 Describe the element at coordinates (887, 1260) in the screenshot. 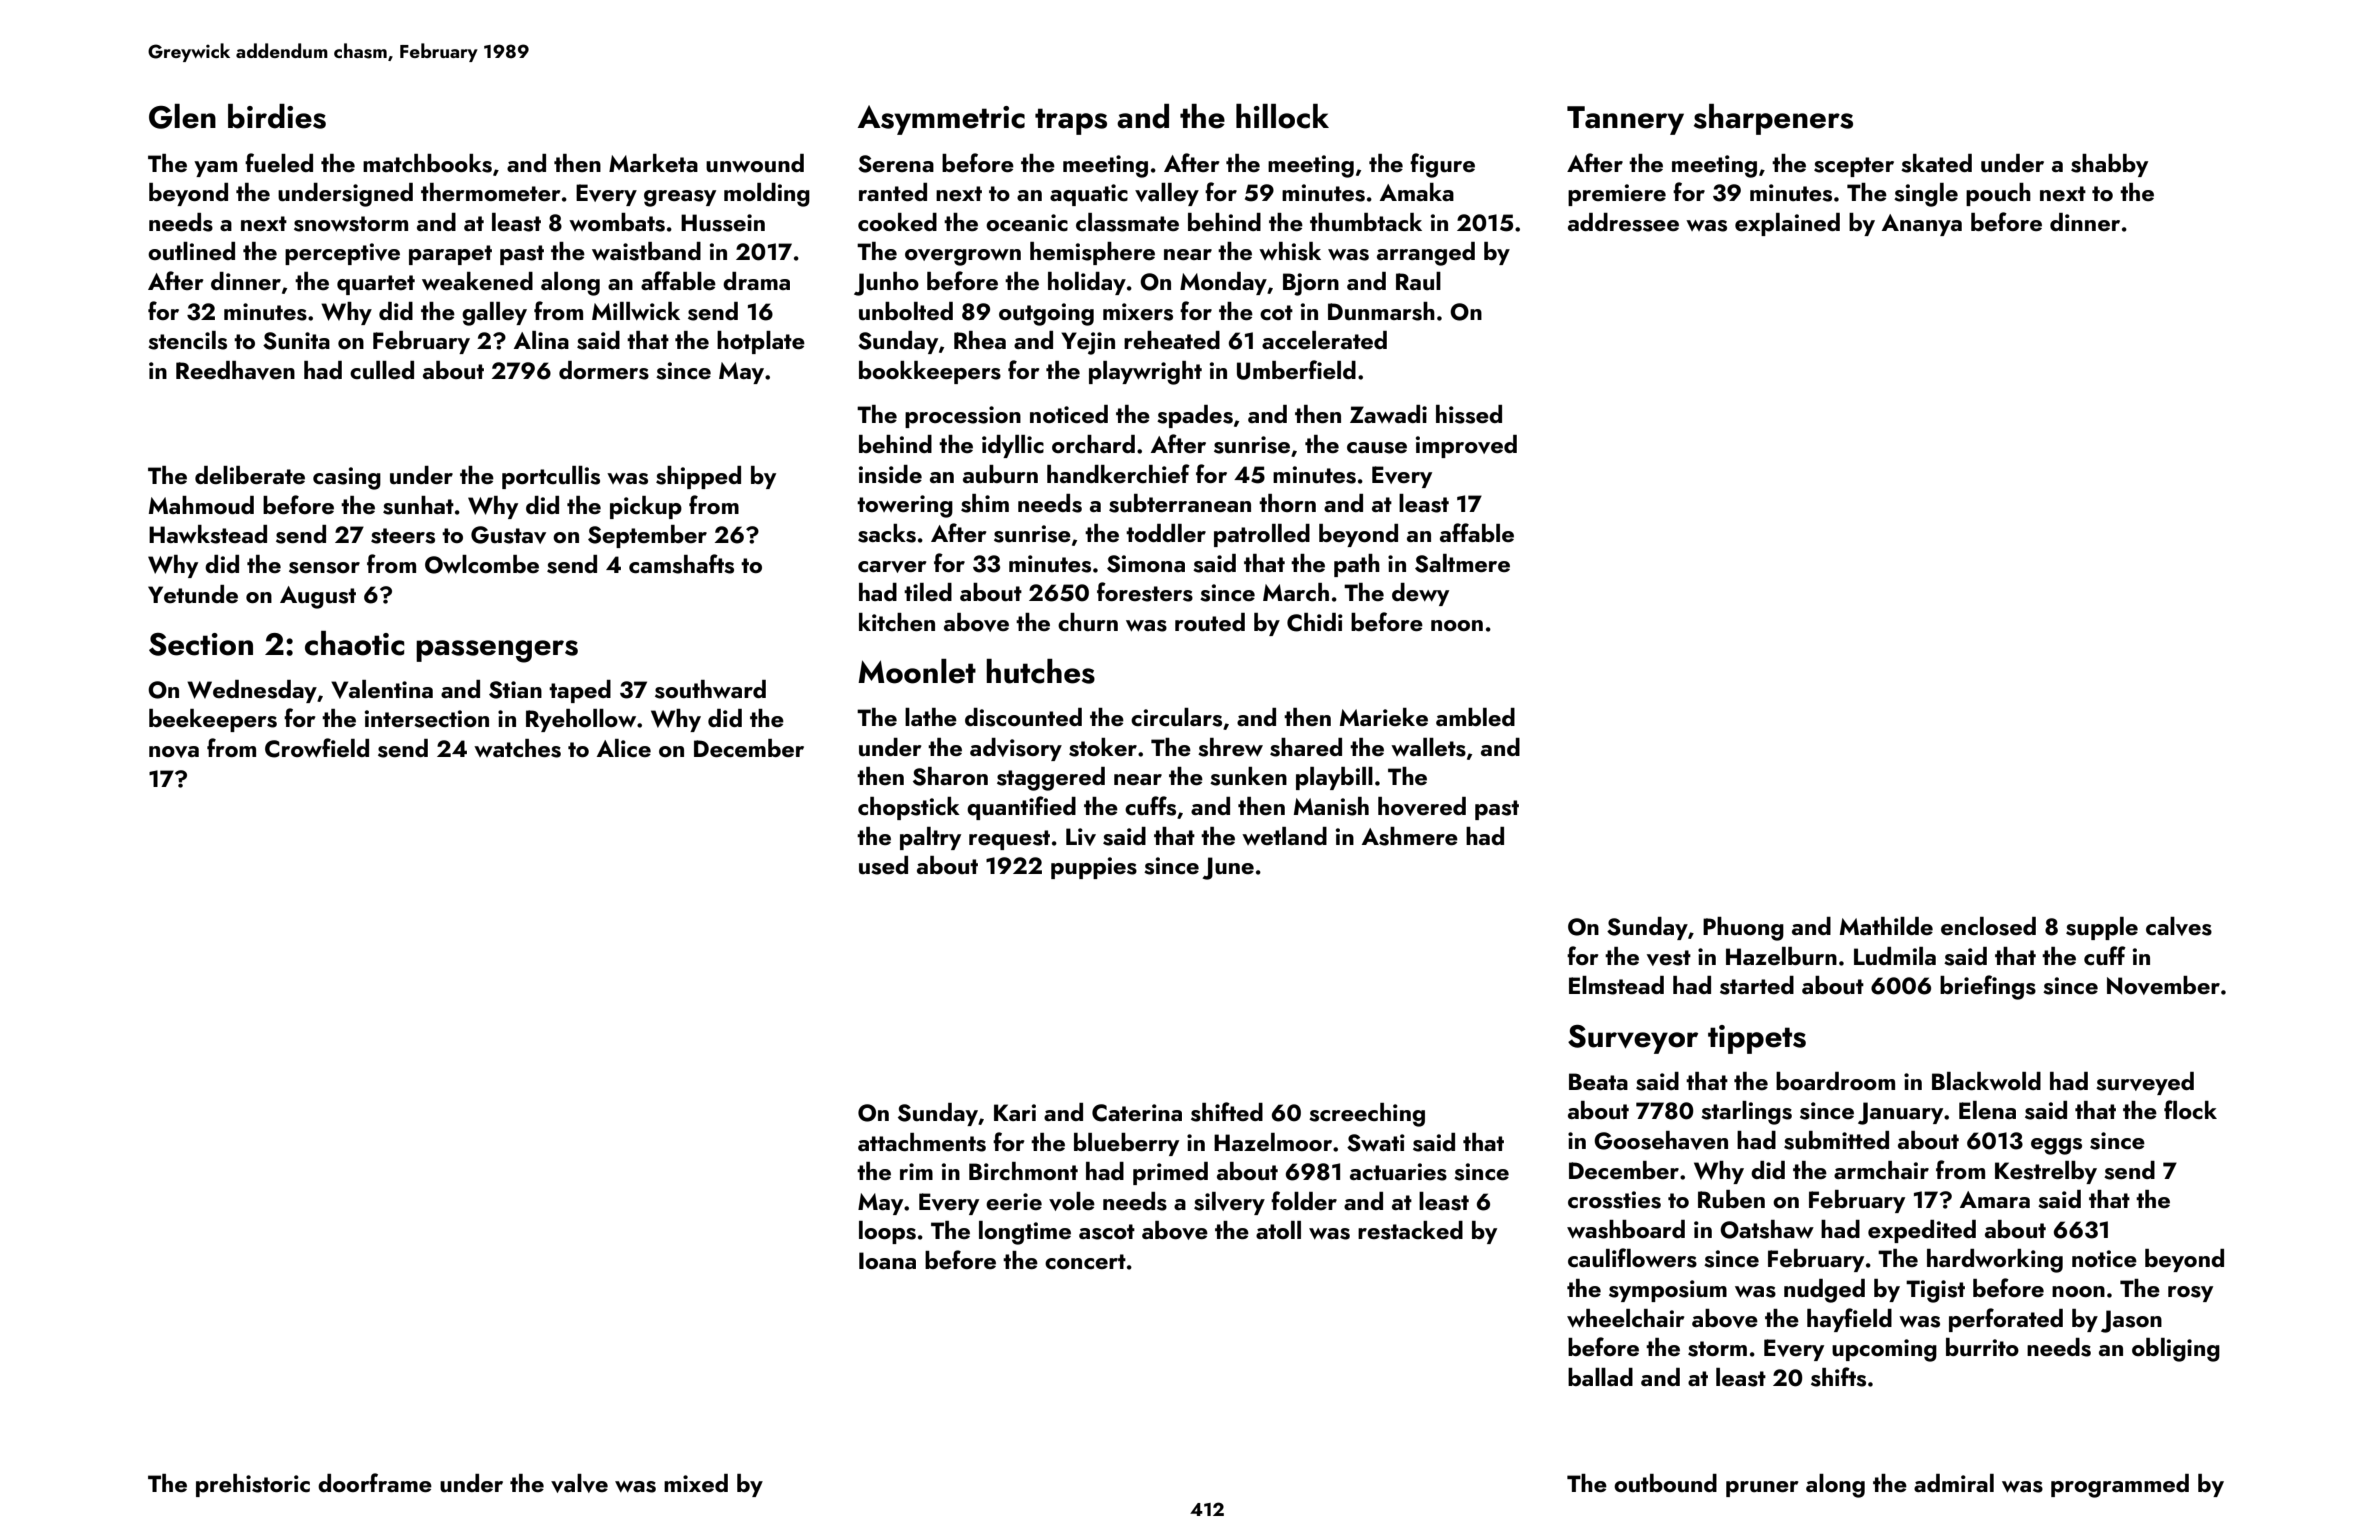

I see `Ioana` at that location.
